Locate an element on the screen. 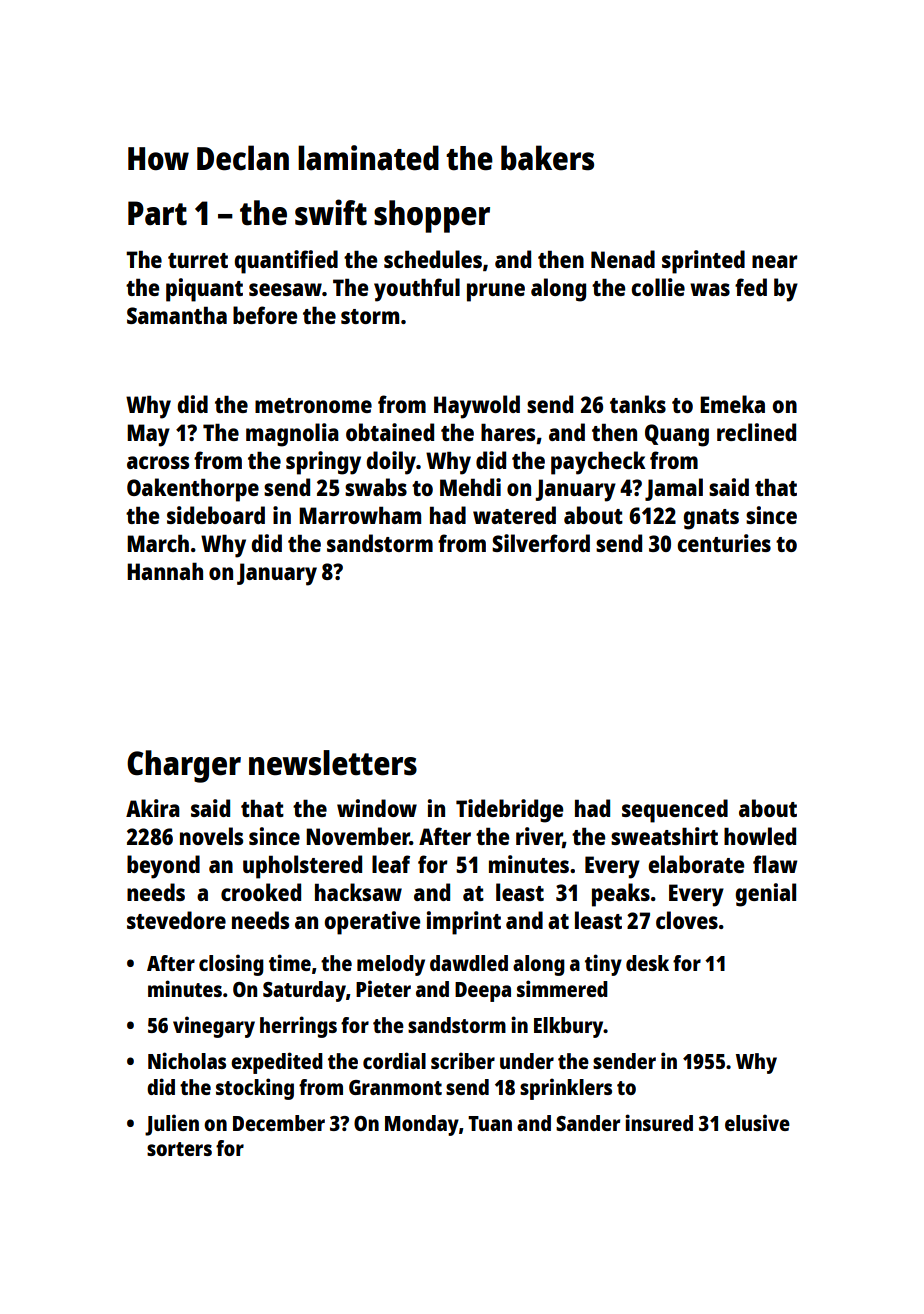  hares is located at coordinates (508, 432).
